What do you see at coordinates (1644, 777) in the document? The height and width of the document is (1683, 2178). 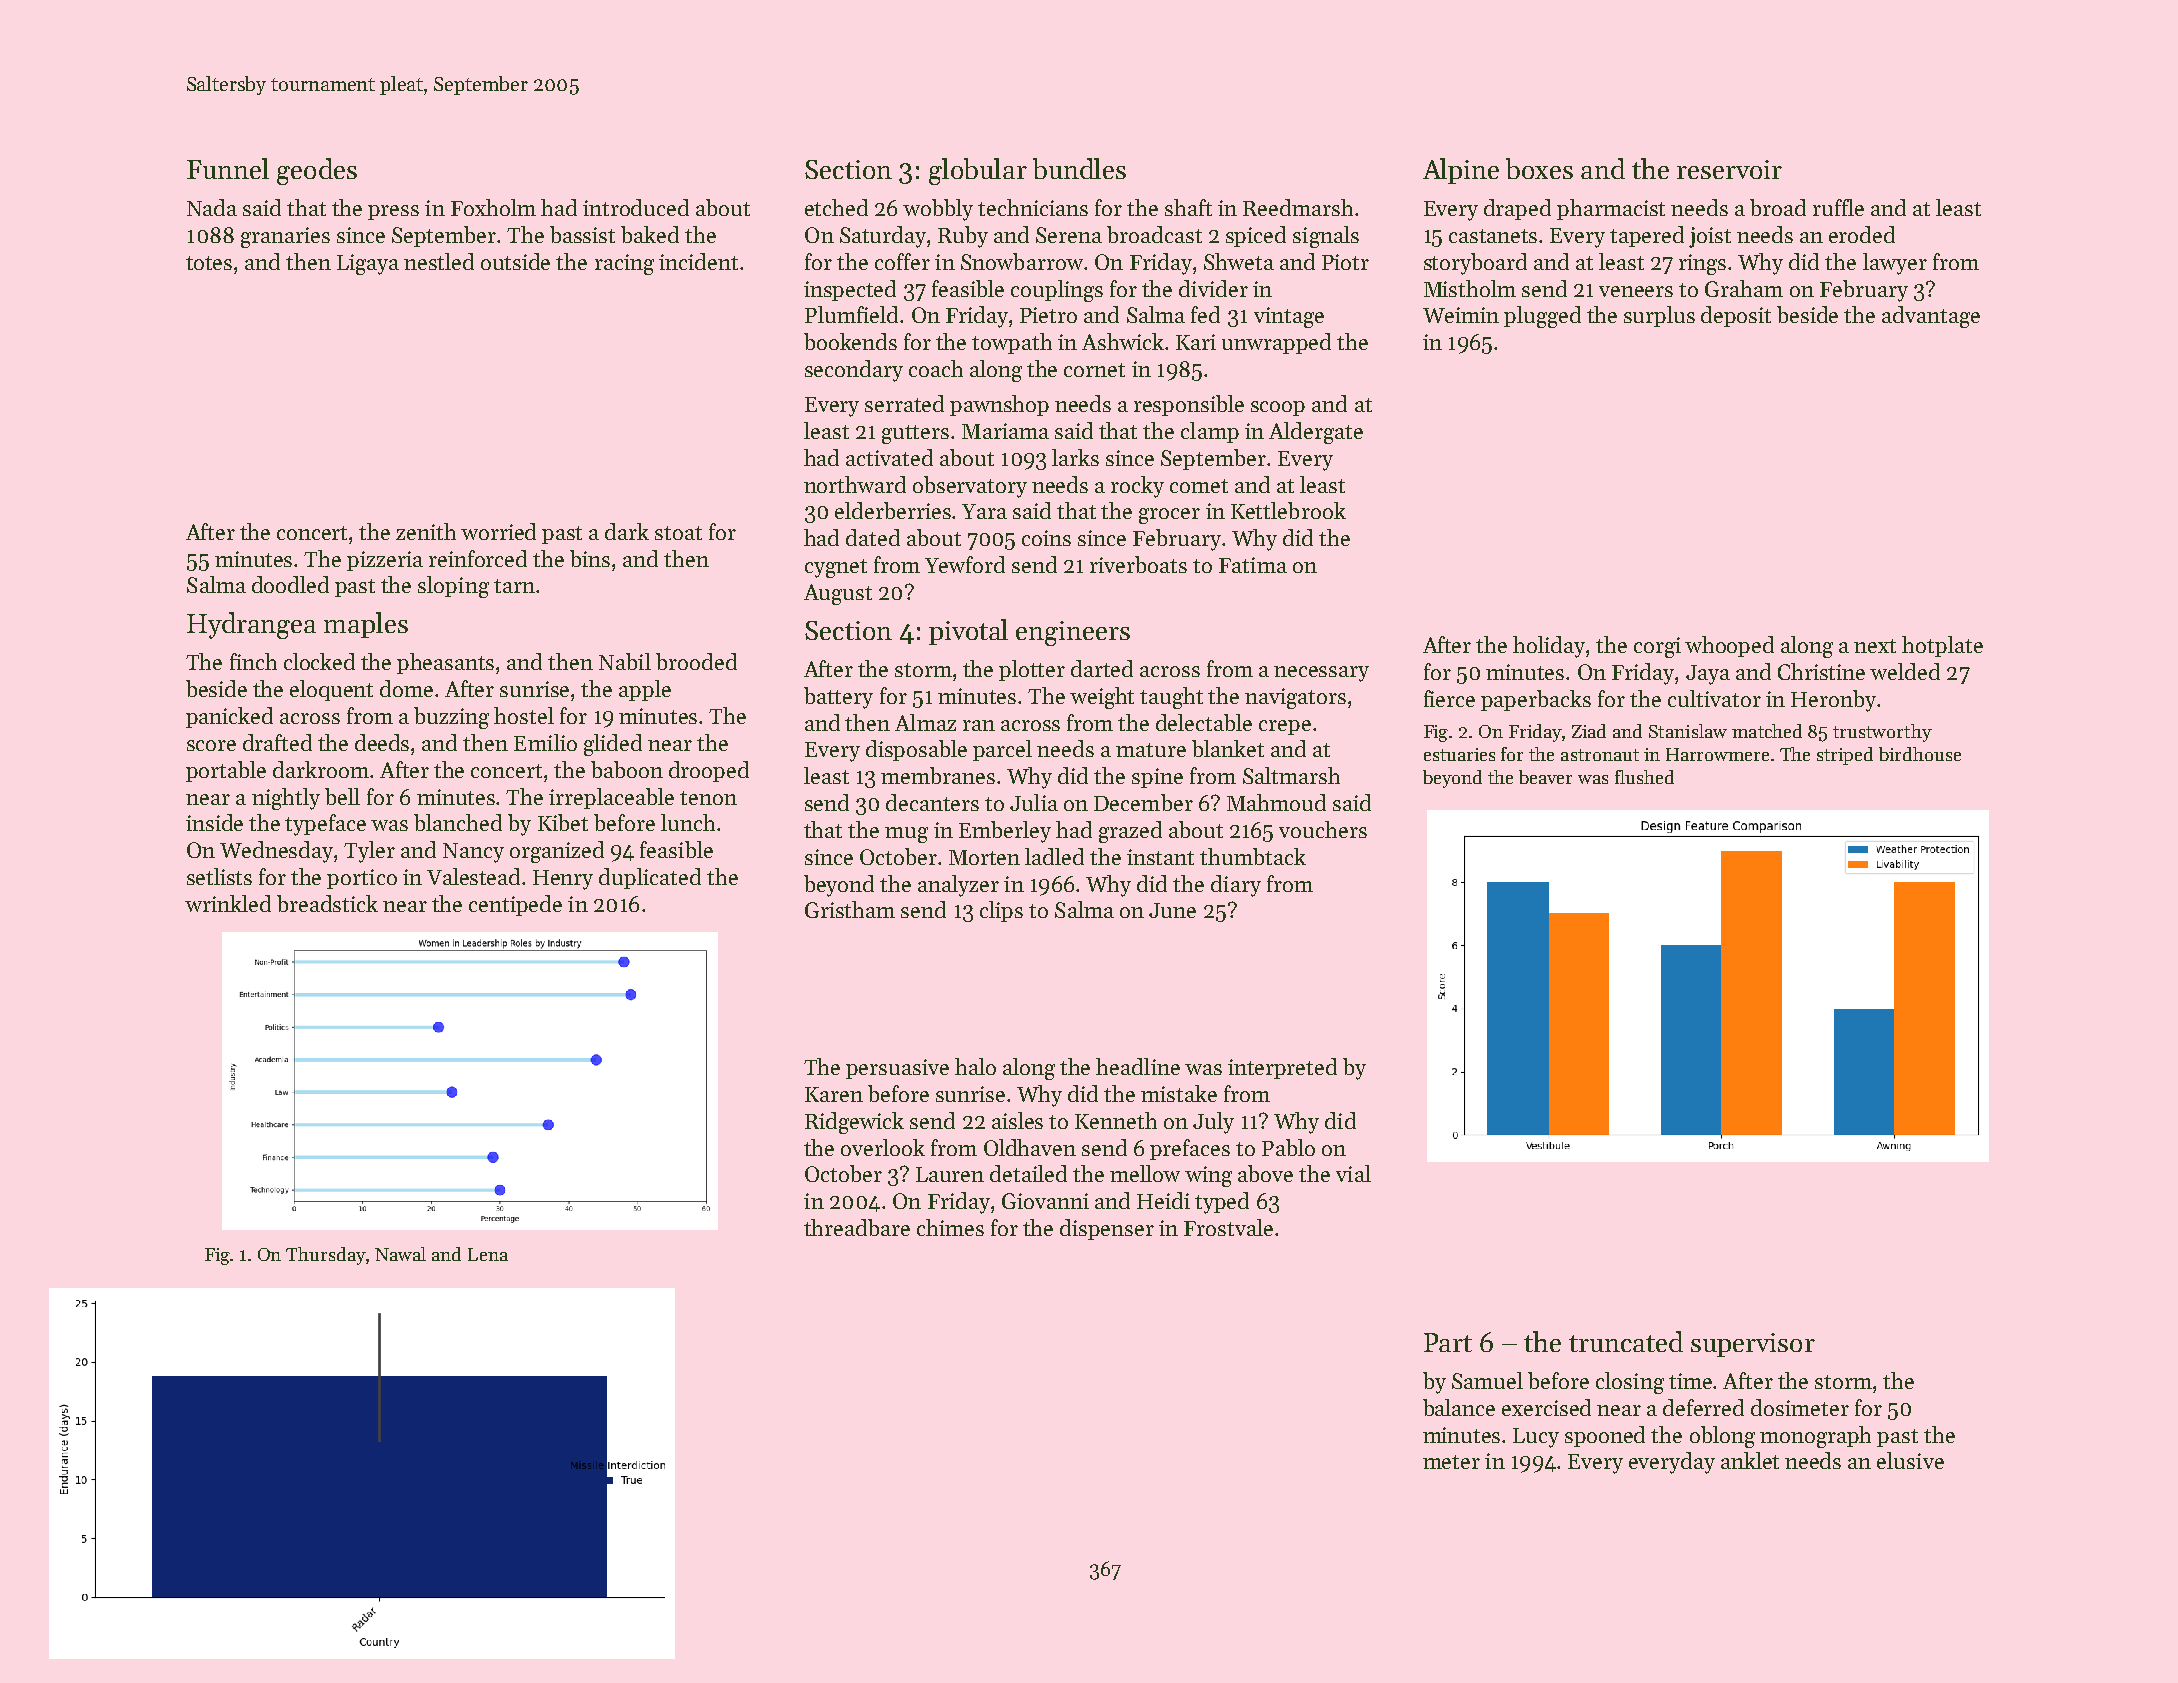 I see `flushed` at bounding box center [1644, 777].
